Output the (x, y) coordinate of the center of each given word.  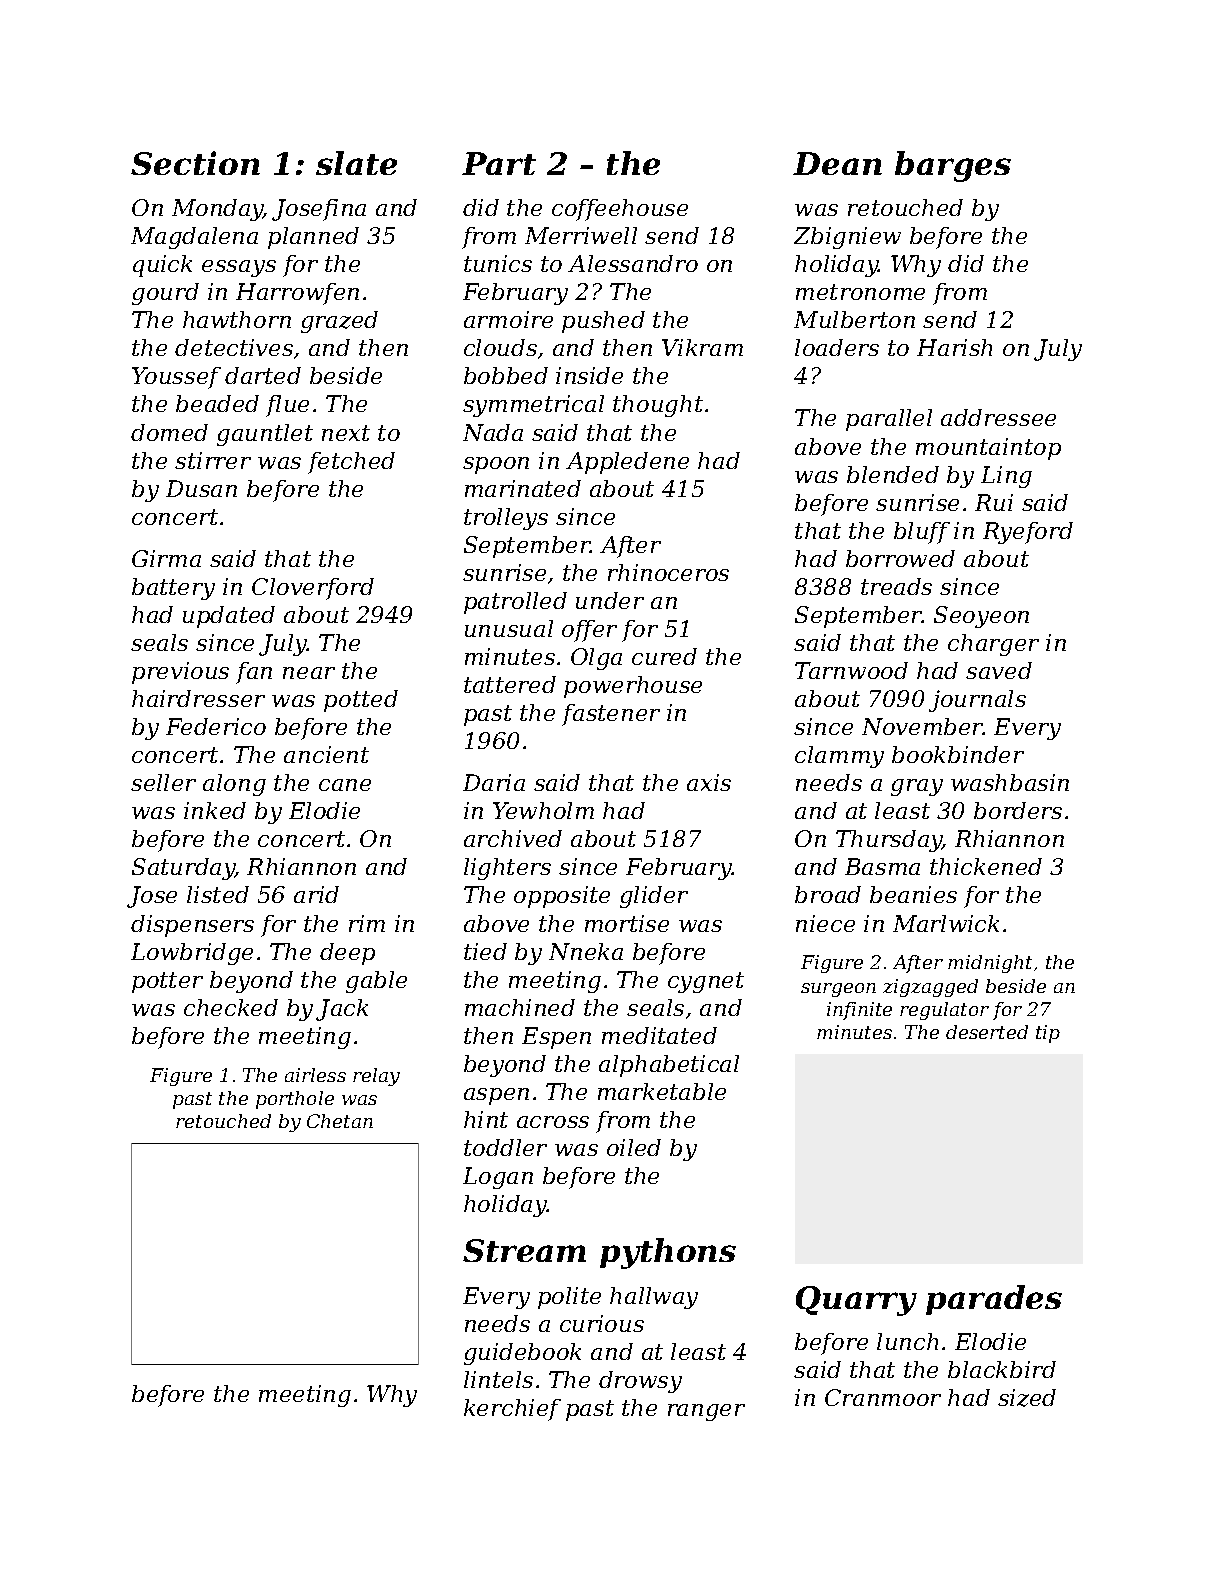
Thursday (889, 841)
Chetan (340, 1121)
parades (994, 1300)
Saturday (183, 869)
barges (953, 166)
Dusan (201, 488)
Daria (494, 782)
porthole (295, 1100)
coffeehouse (620, 210)
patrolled (515, 603)
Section (195, 163)
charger (993, 645)
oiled (634, 1147)
